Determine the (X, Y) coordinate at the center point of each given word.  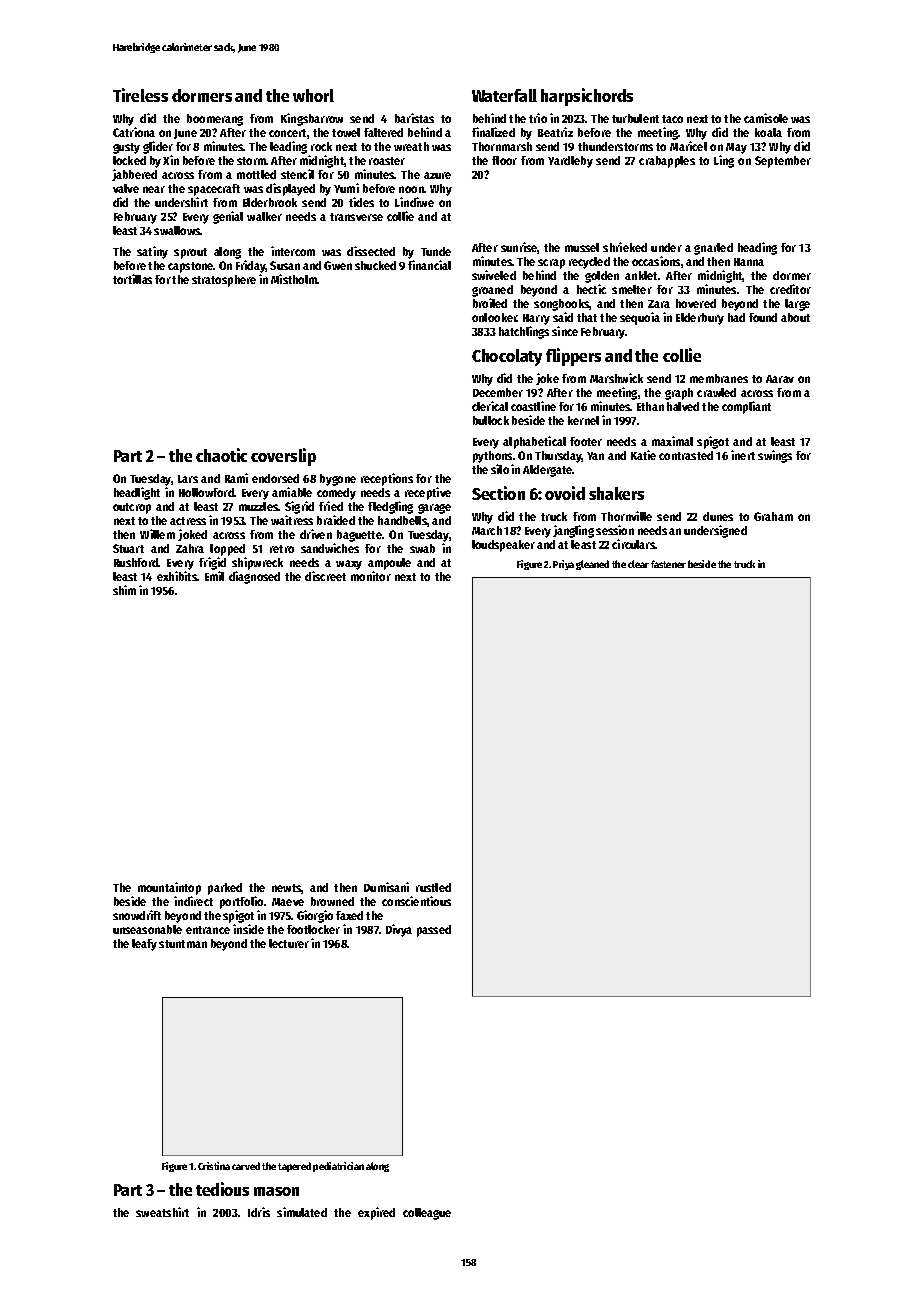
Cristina (214, 1166)
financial (429, 265)
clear (638, 564)
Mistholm (294, 279)
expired (376, 1213)
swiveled (494, 275)
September (783, 162)
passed (434, 931)
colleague (427, 1214)
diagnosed (254, 577)
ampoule (389, 564)
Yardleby (570, 162)
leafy (144, 945)
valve (126, 188)
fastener (668, 564)
